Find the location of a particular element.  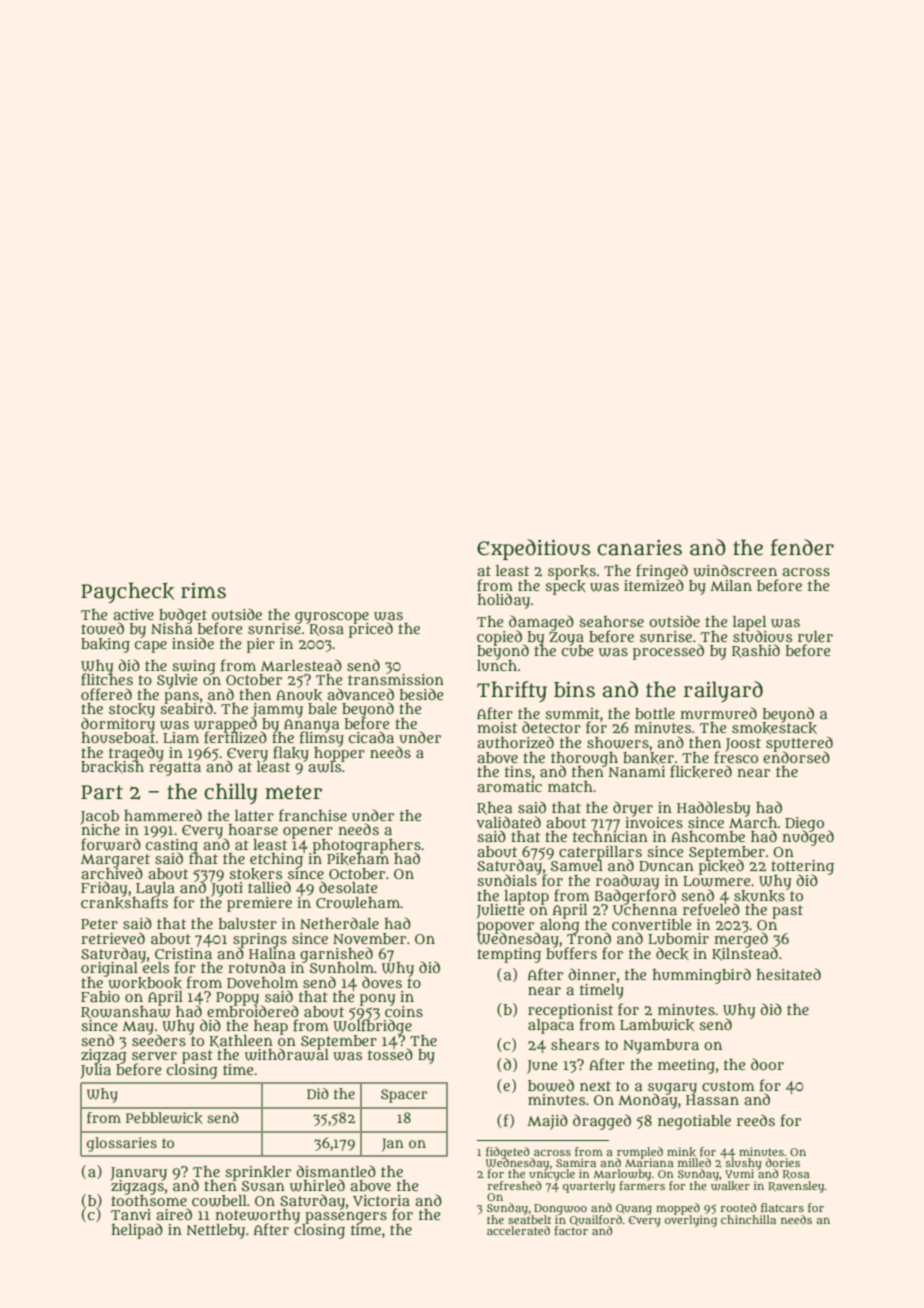

holiday is located at coordinates (503, 601).
